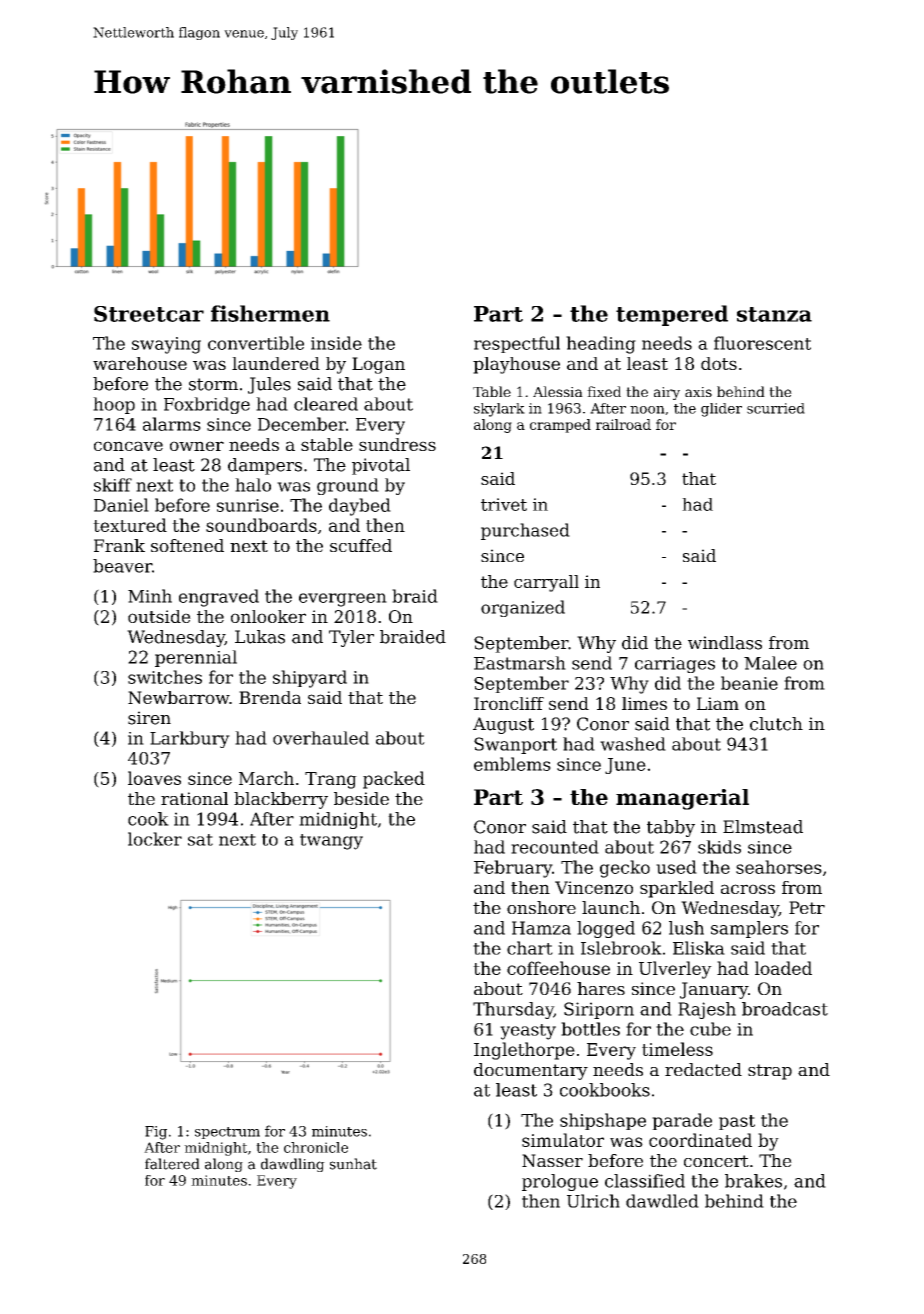 The width and height of the document is (924, 1314). Describe the element at coordinates (524, 1051) in the document. I see `Inglethorpe` at that location.
